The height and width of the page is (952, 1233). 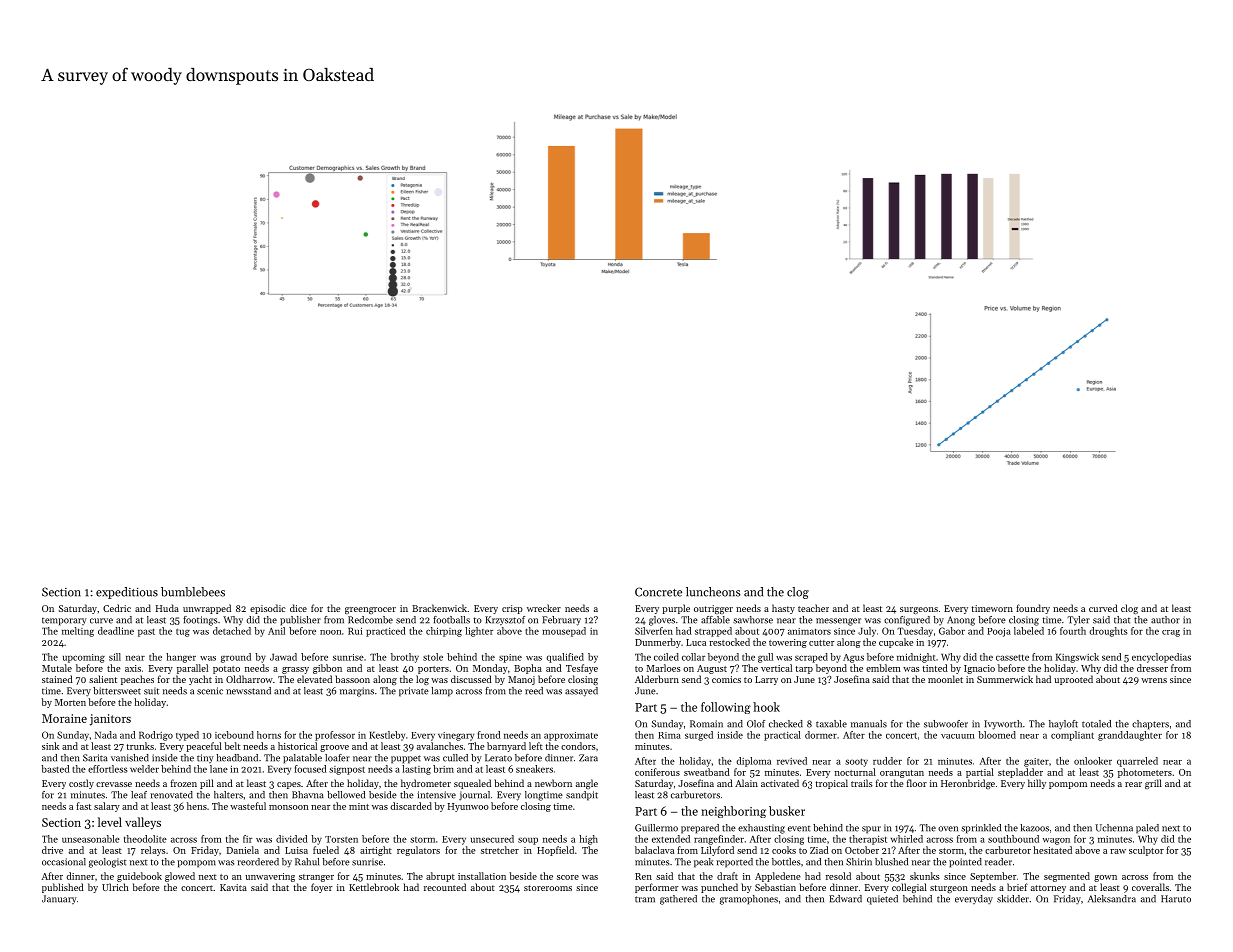 What do you see at coordinates (521, 680) in the page?
I see `Manoj` at bounding box center [521, 680].
